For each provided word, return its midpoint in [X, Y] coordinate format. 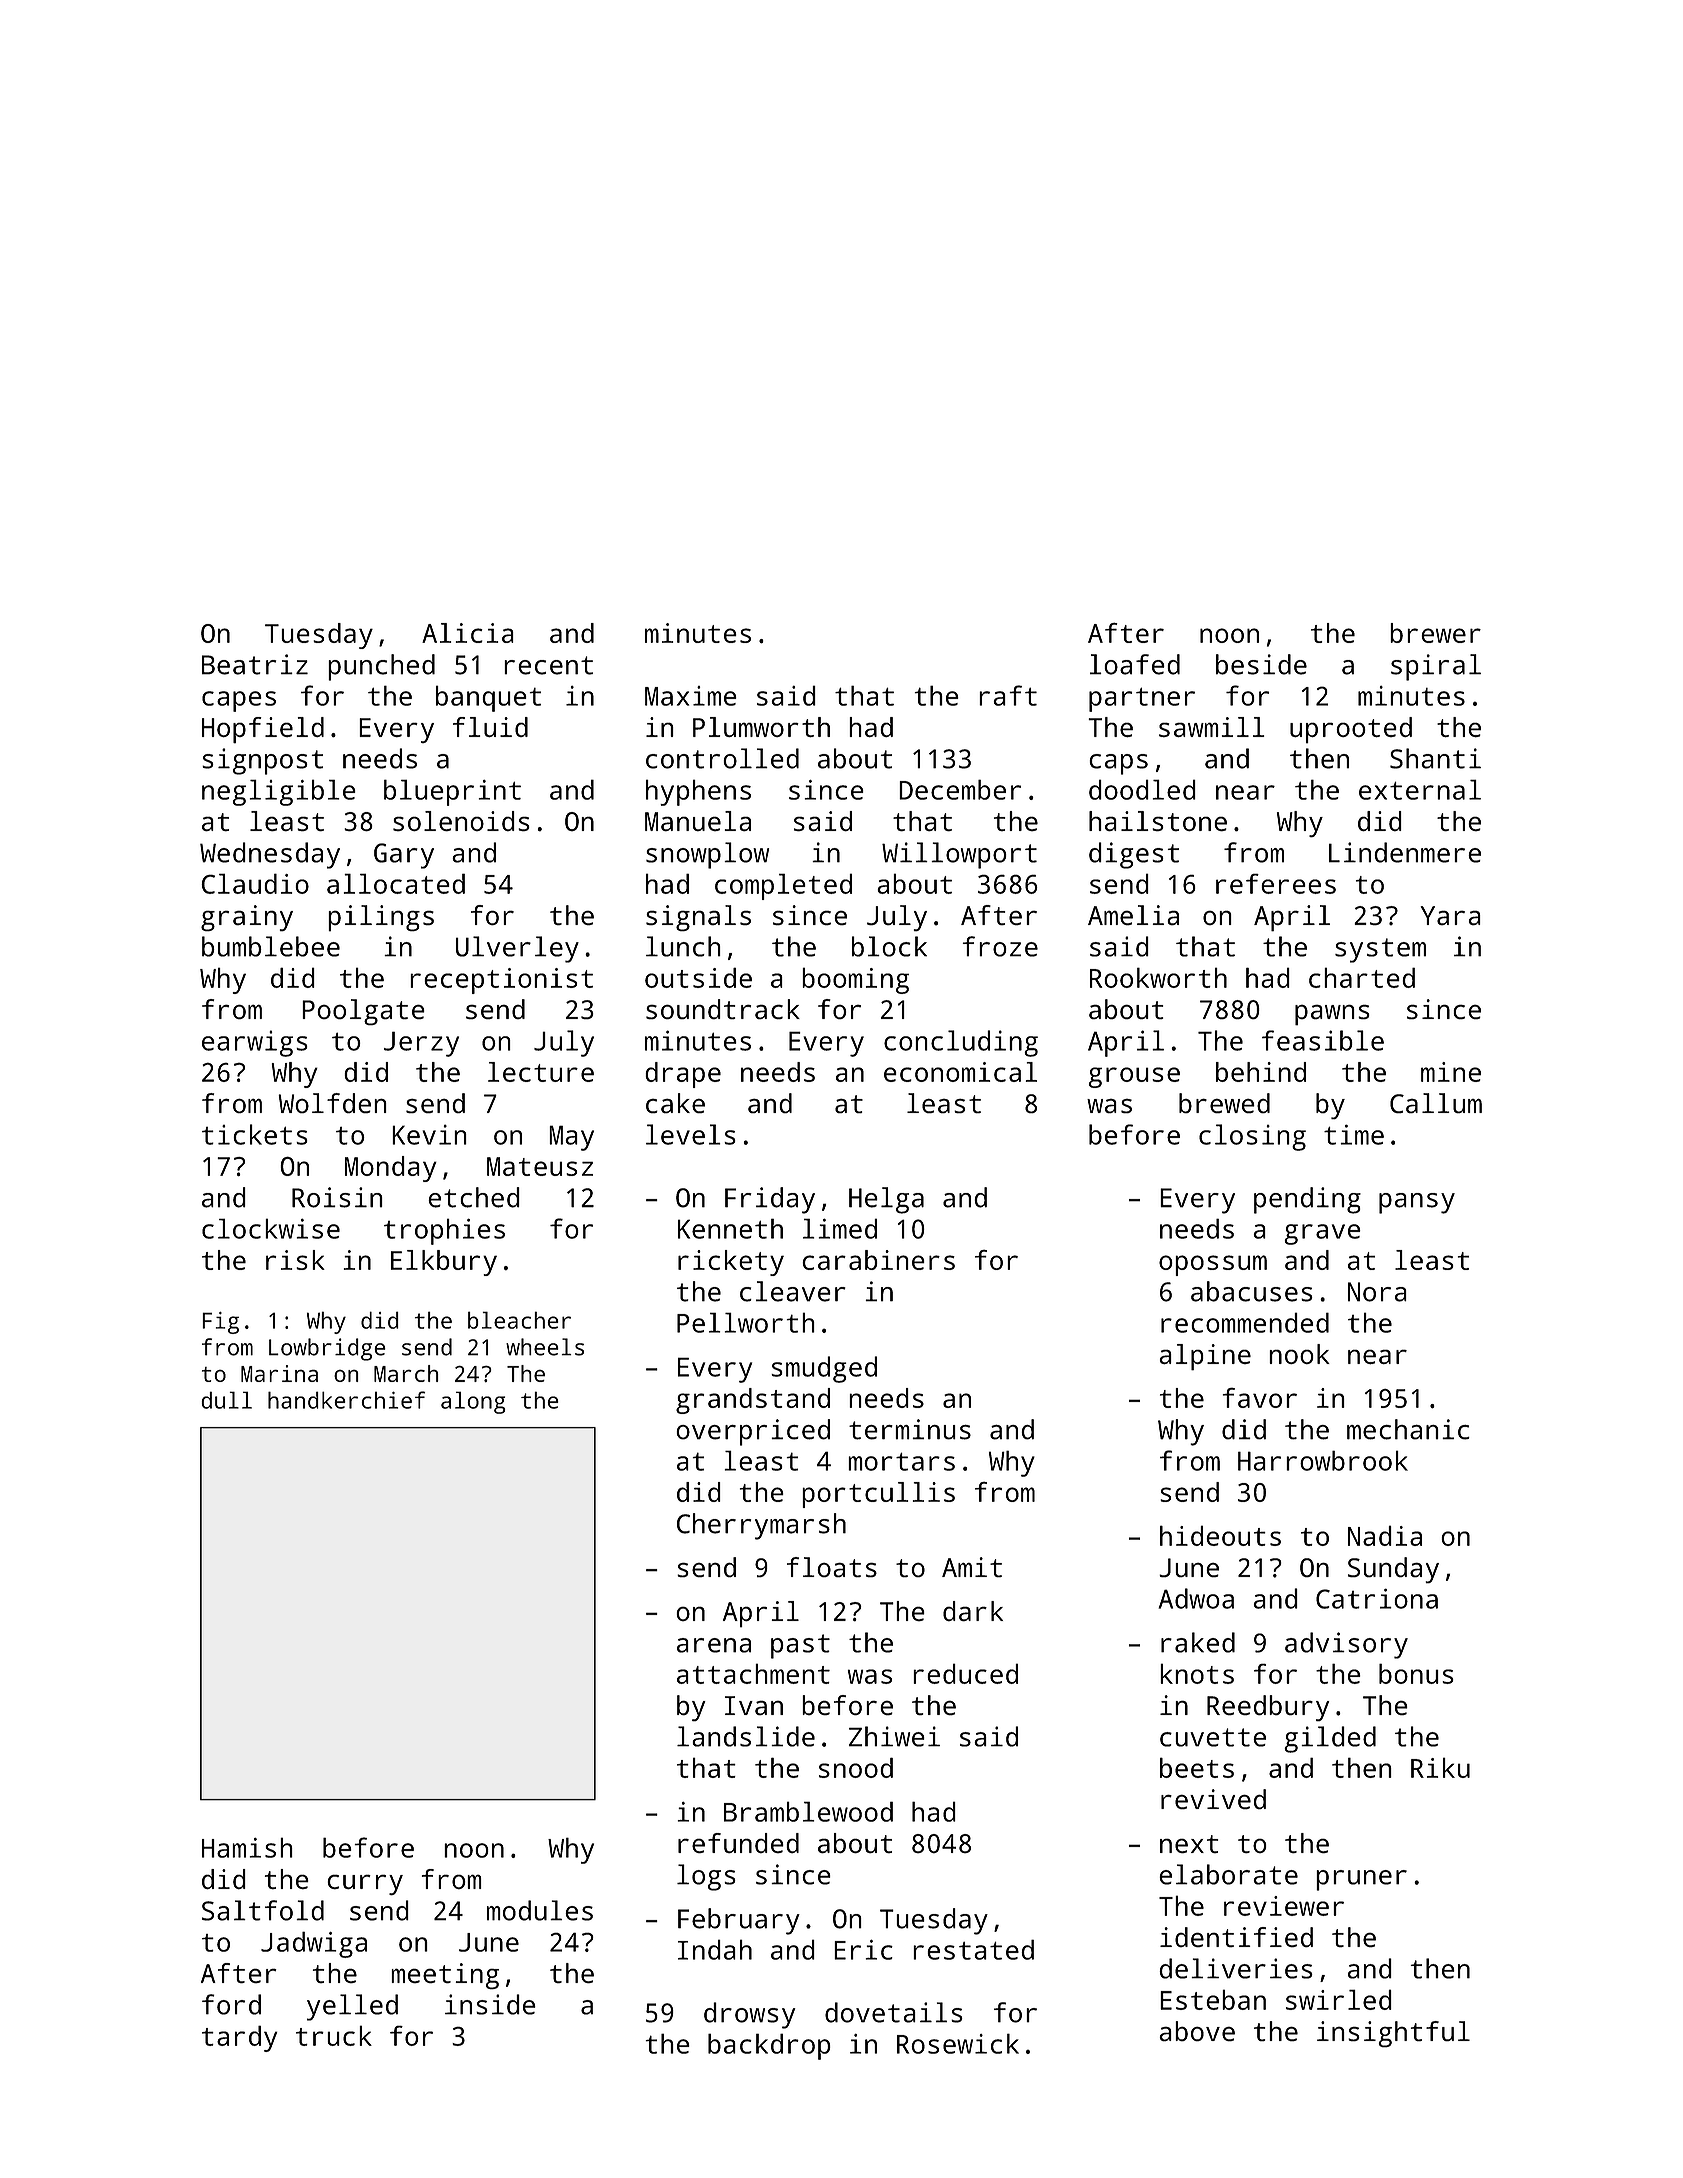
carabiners [878, 1260]
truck [334, 2035]
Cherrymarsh [761, 1526]
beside [1261, 664]
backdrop [769, 2046]
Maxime [691, 696]
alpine [1205, 1357]
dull [226, 1400]
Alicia [468, 633]
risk [295, 1260]
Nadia [1385, 1536]
